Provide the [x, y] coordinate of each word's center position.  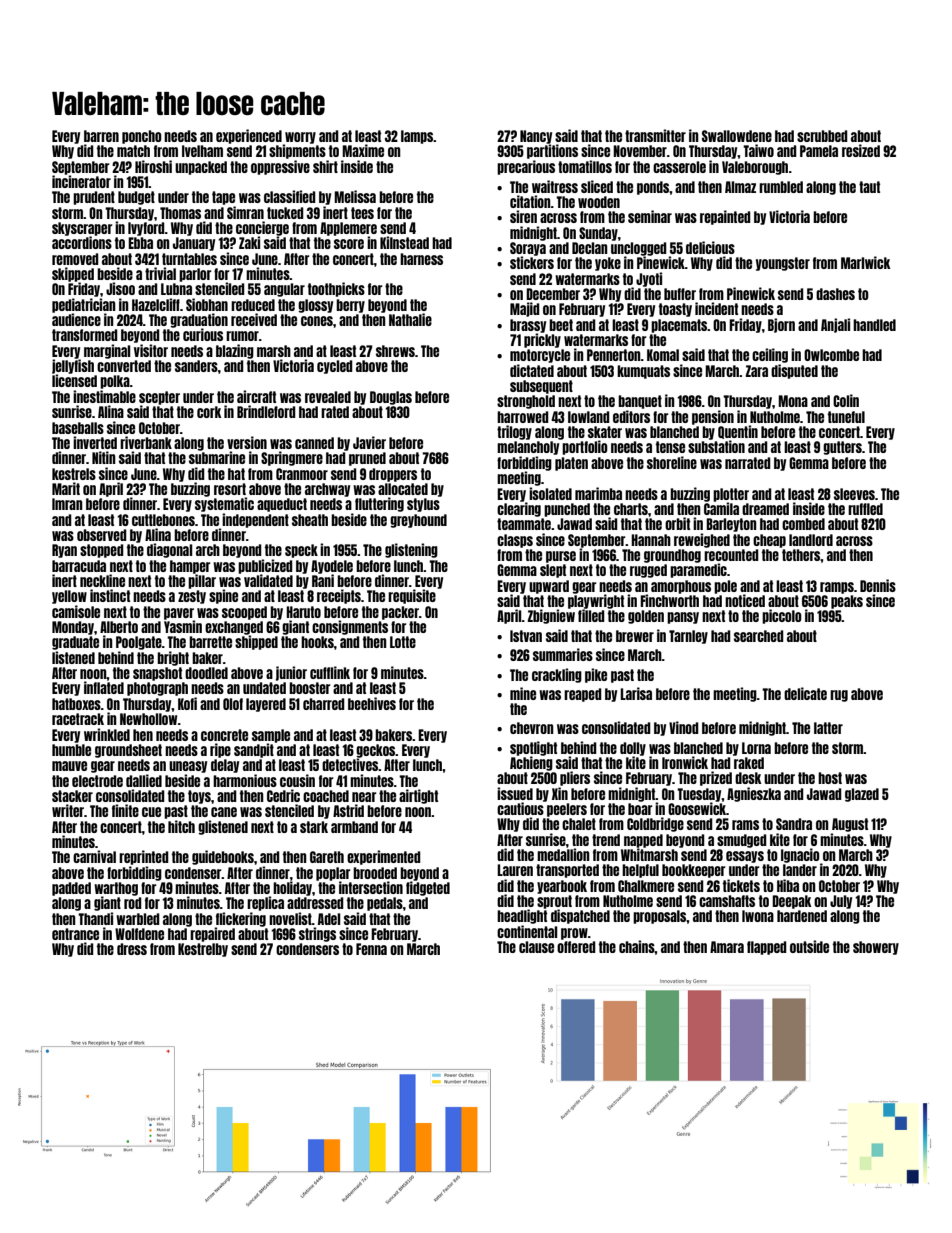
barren [101, 136]
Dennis [878, 585]
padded [71, 889]
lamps [417, 137]
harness [421, 259]
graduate [75, 643]
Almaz [740, 187]
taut [869, 187]
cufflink [330, 672]
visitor [151, 350]
